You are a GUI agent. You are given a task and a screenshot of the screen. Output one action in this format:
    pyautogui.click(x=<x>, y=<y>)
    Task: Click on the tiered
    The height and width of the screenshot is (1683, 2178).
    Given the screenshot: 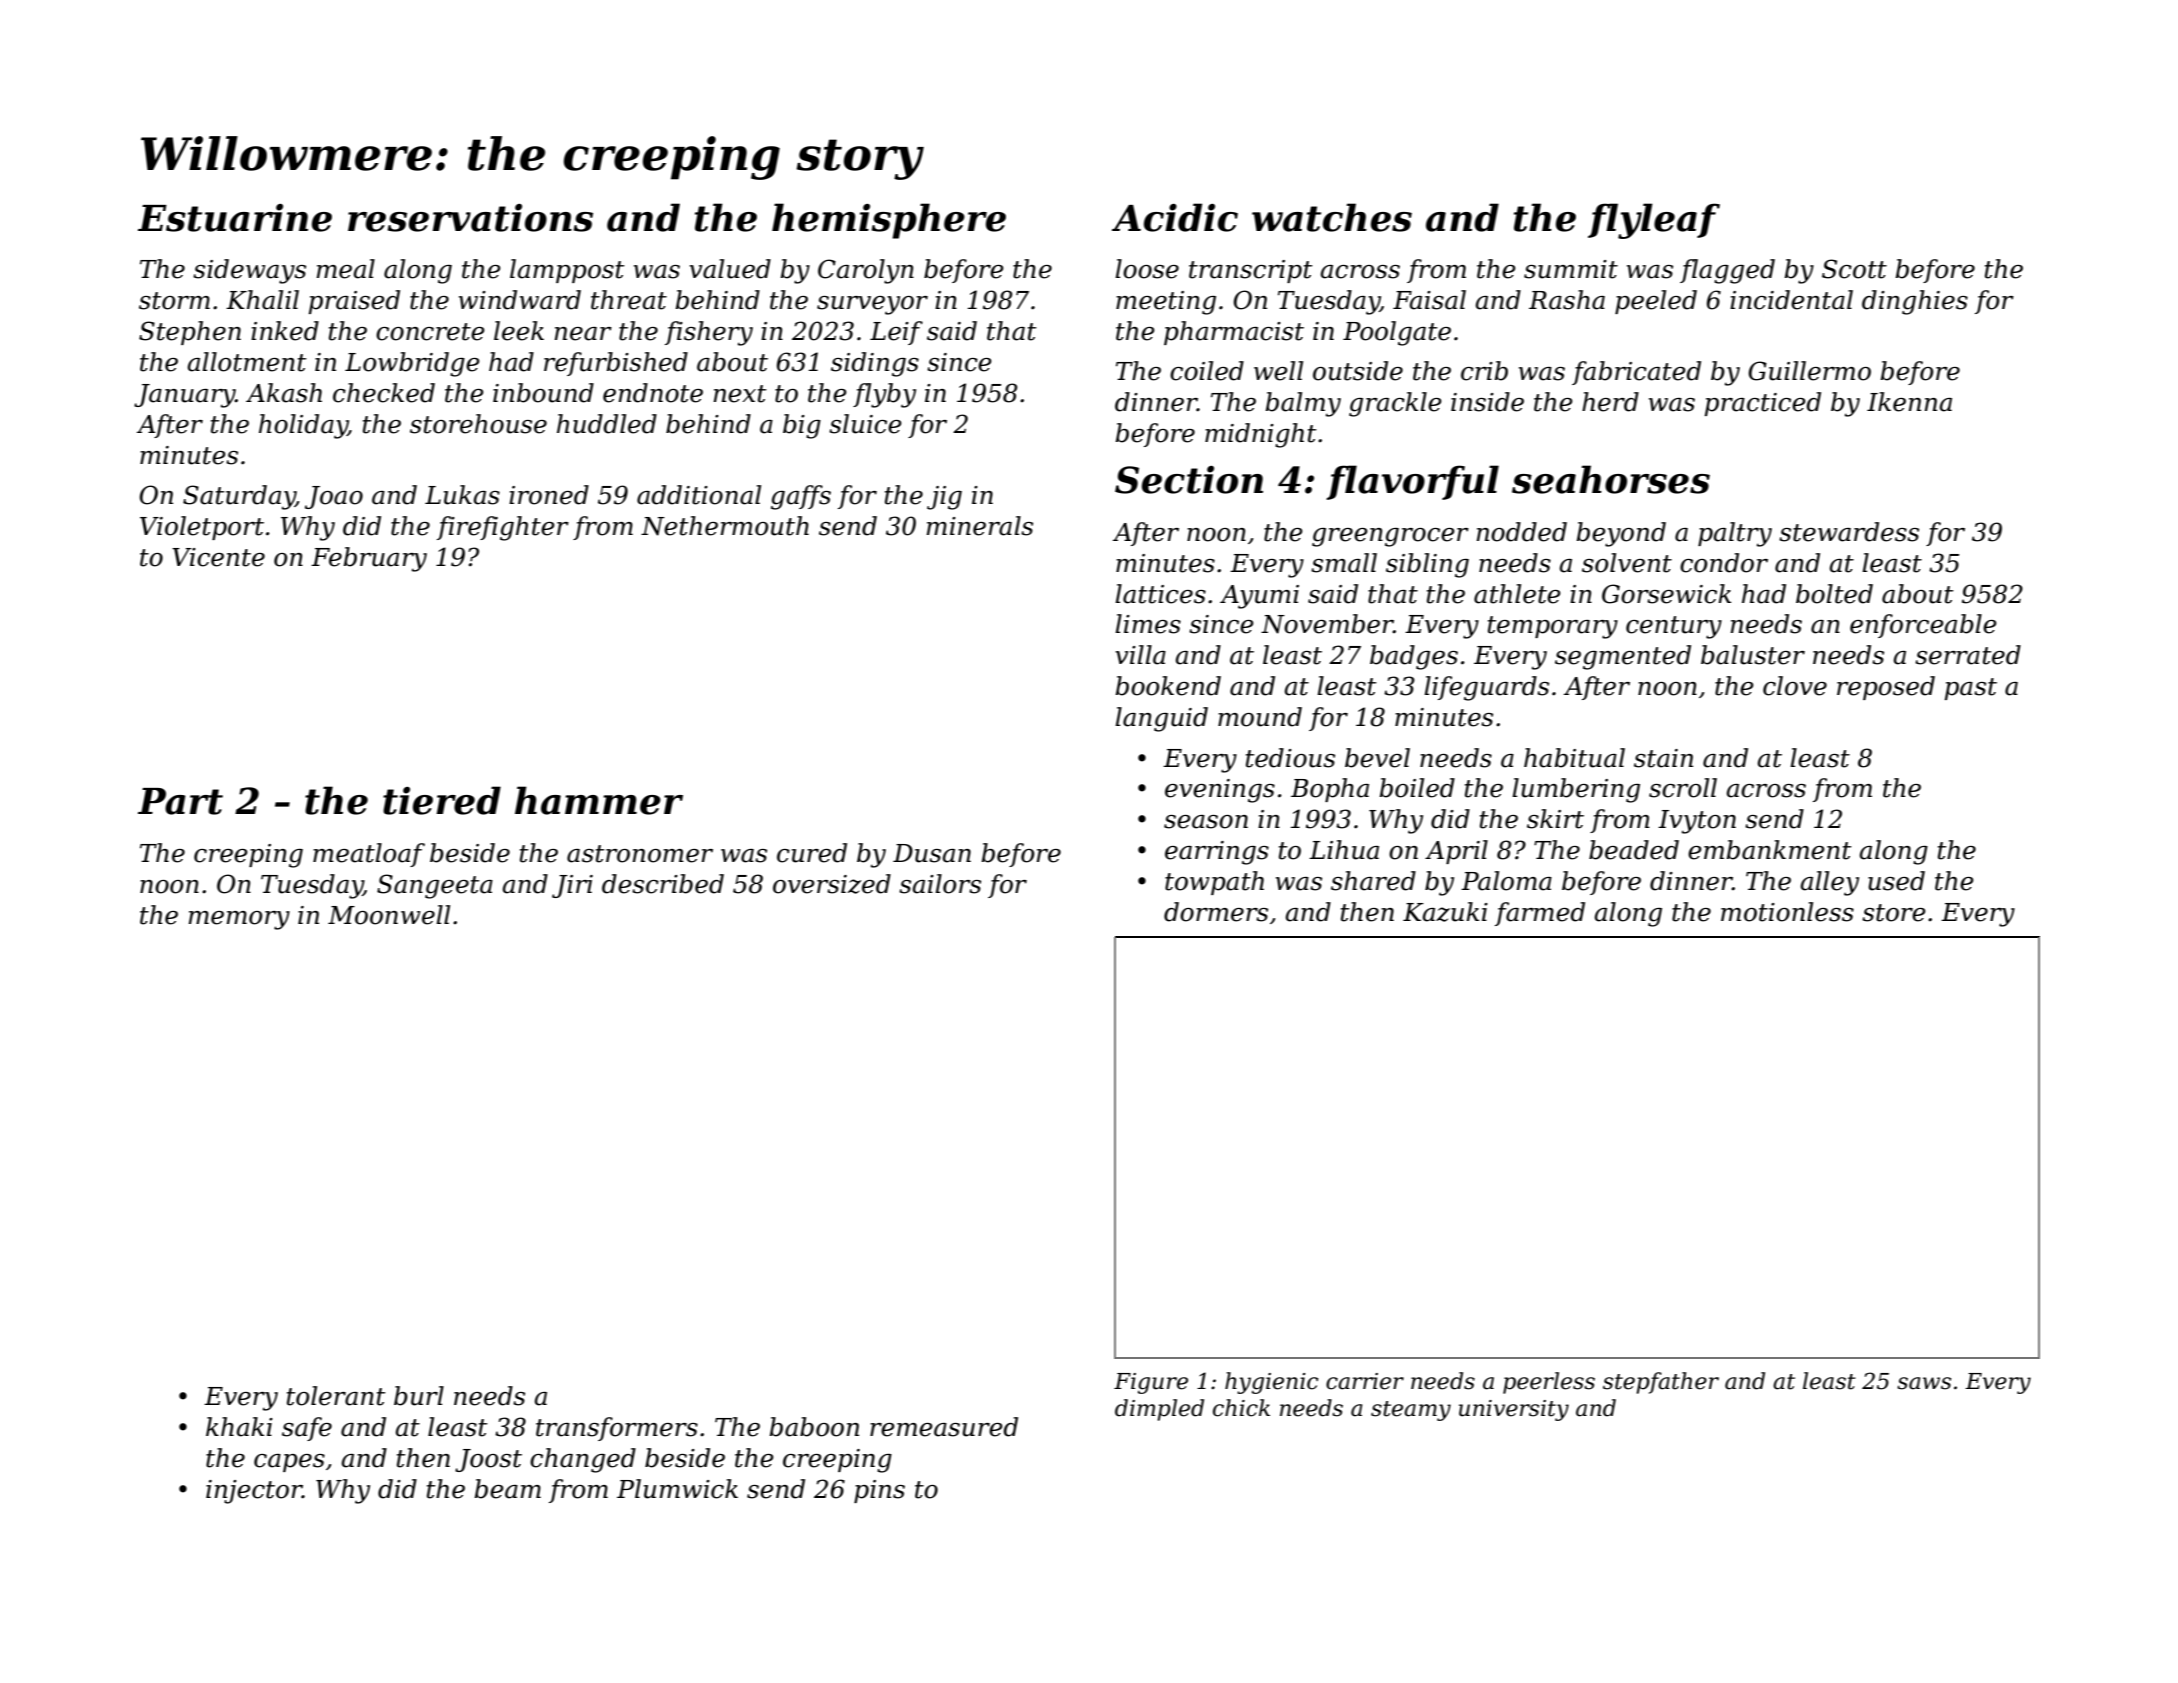 What is the action you would take?
    pyautogui.click(x=442, y=800)
